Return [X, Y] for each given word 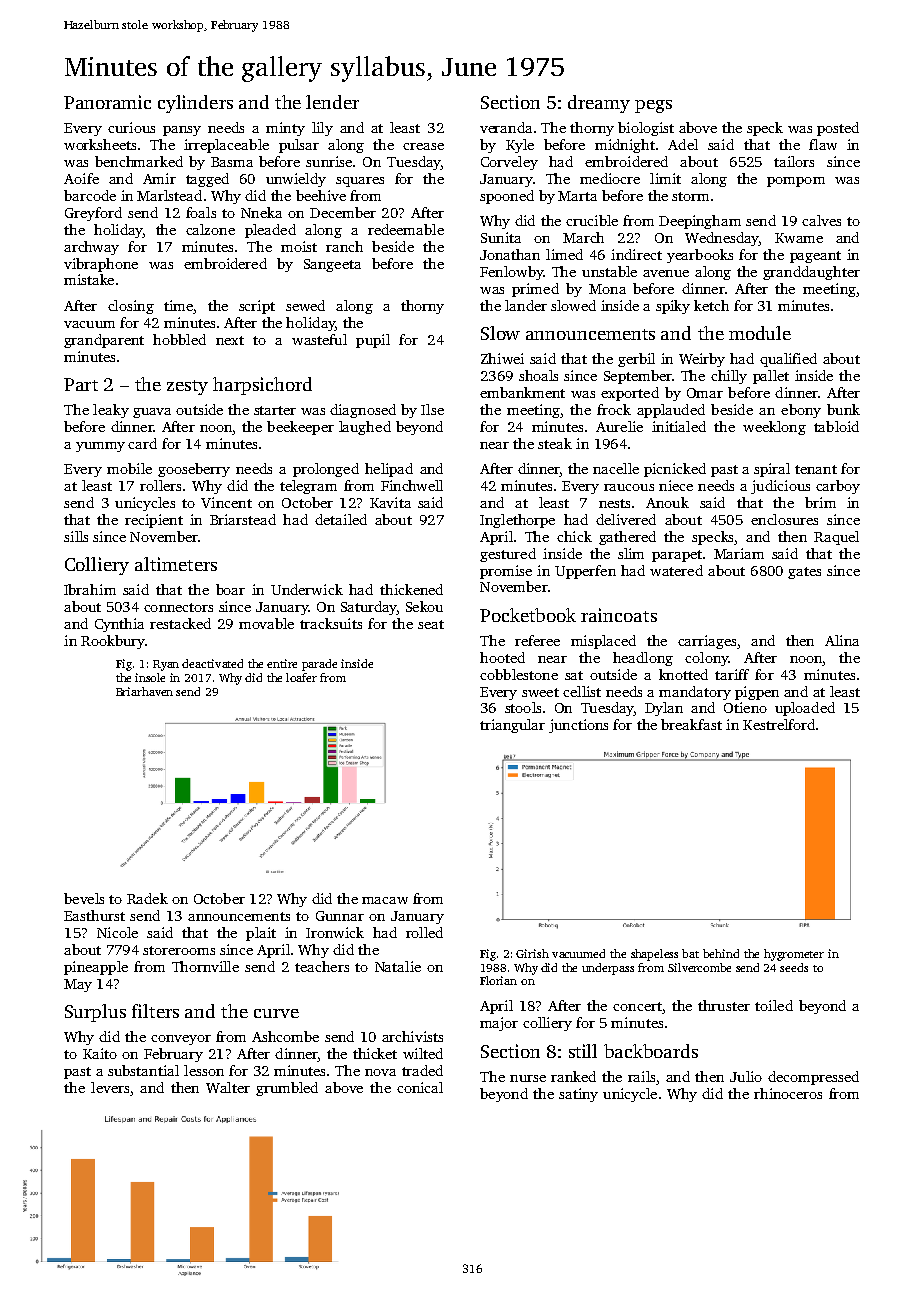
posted [838, 129]
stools [523, 707]
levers [110, 1087]
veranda [506, 127]
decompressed [813, 1078]
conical [420, 1087]
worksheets [100, 144]
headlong [643, 659]
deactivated [212, 663]
